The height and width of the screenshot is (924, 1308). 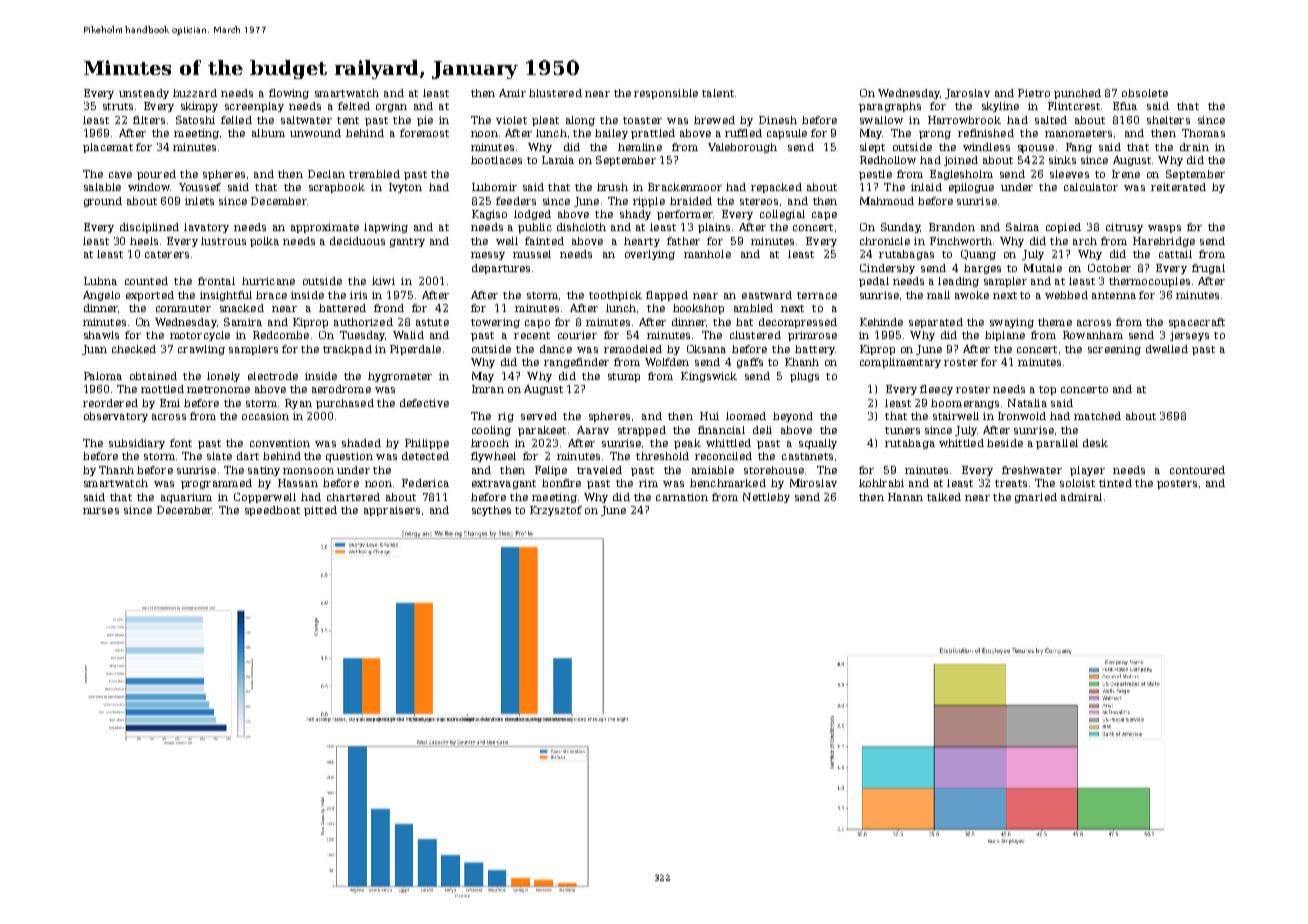 I want to click on blustered, so click(x=555, y=93).
